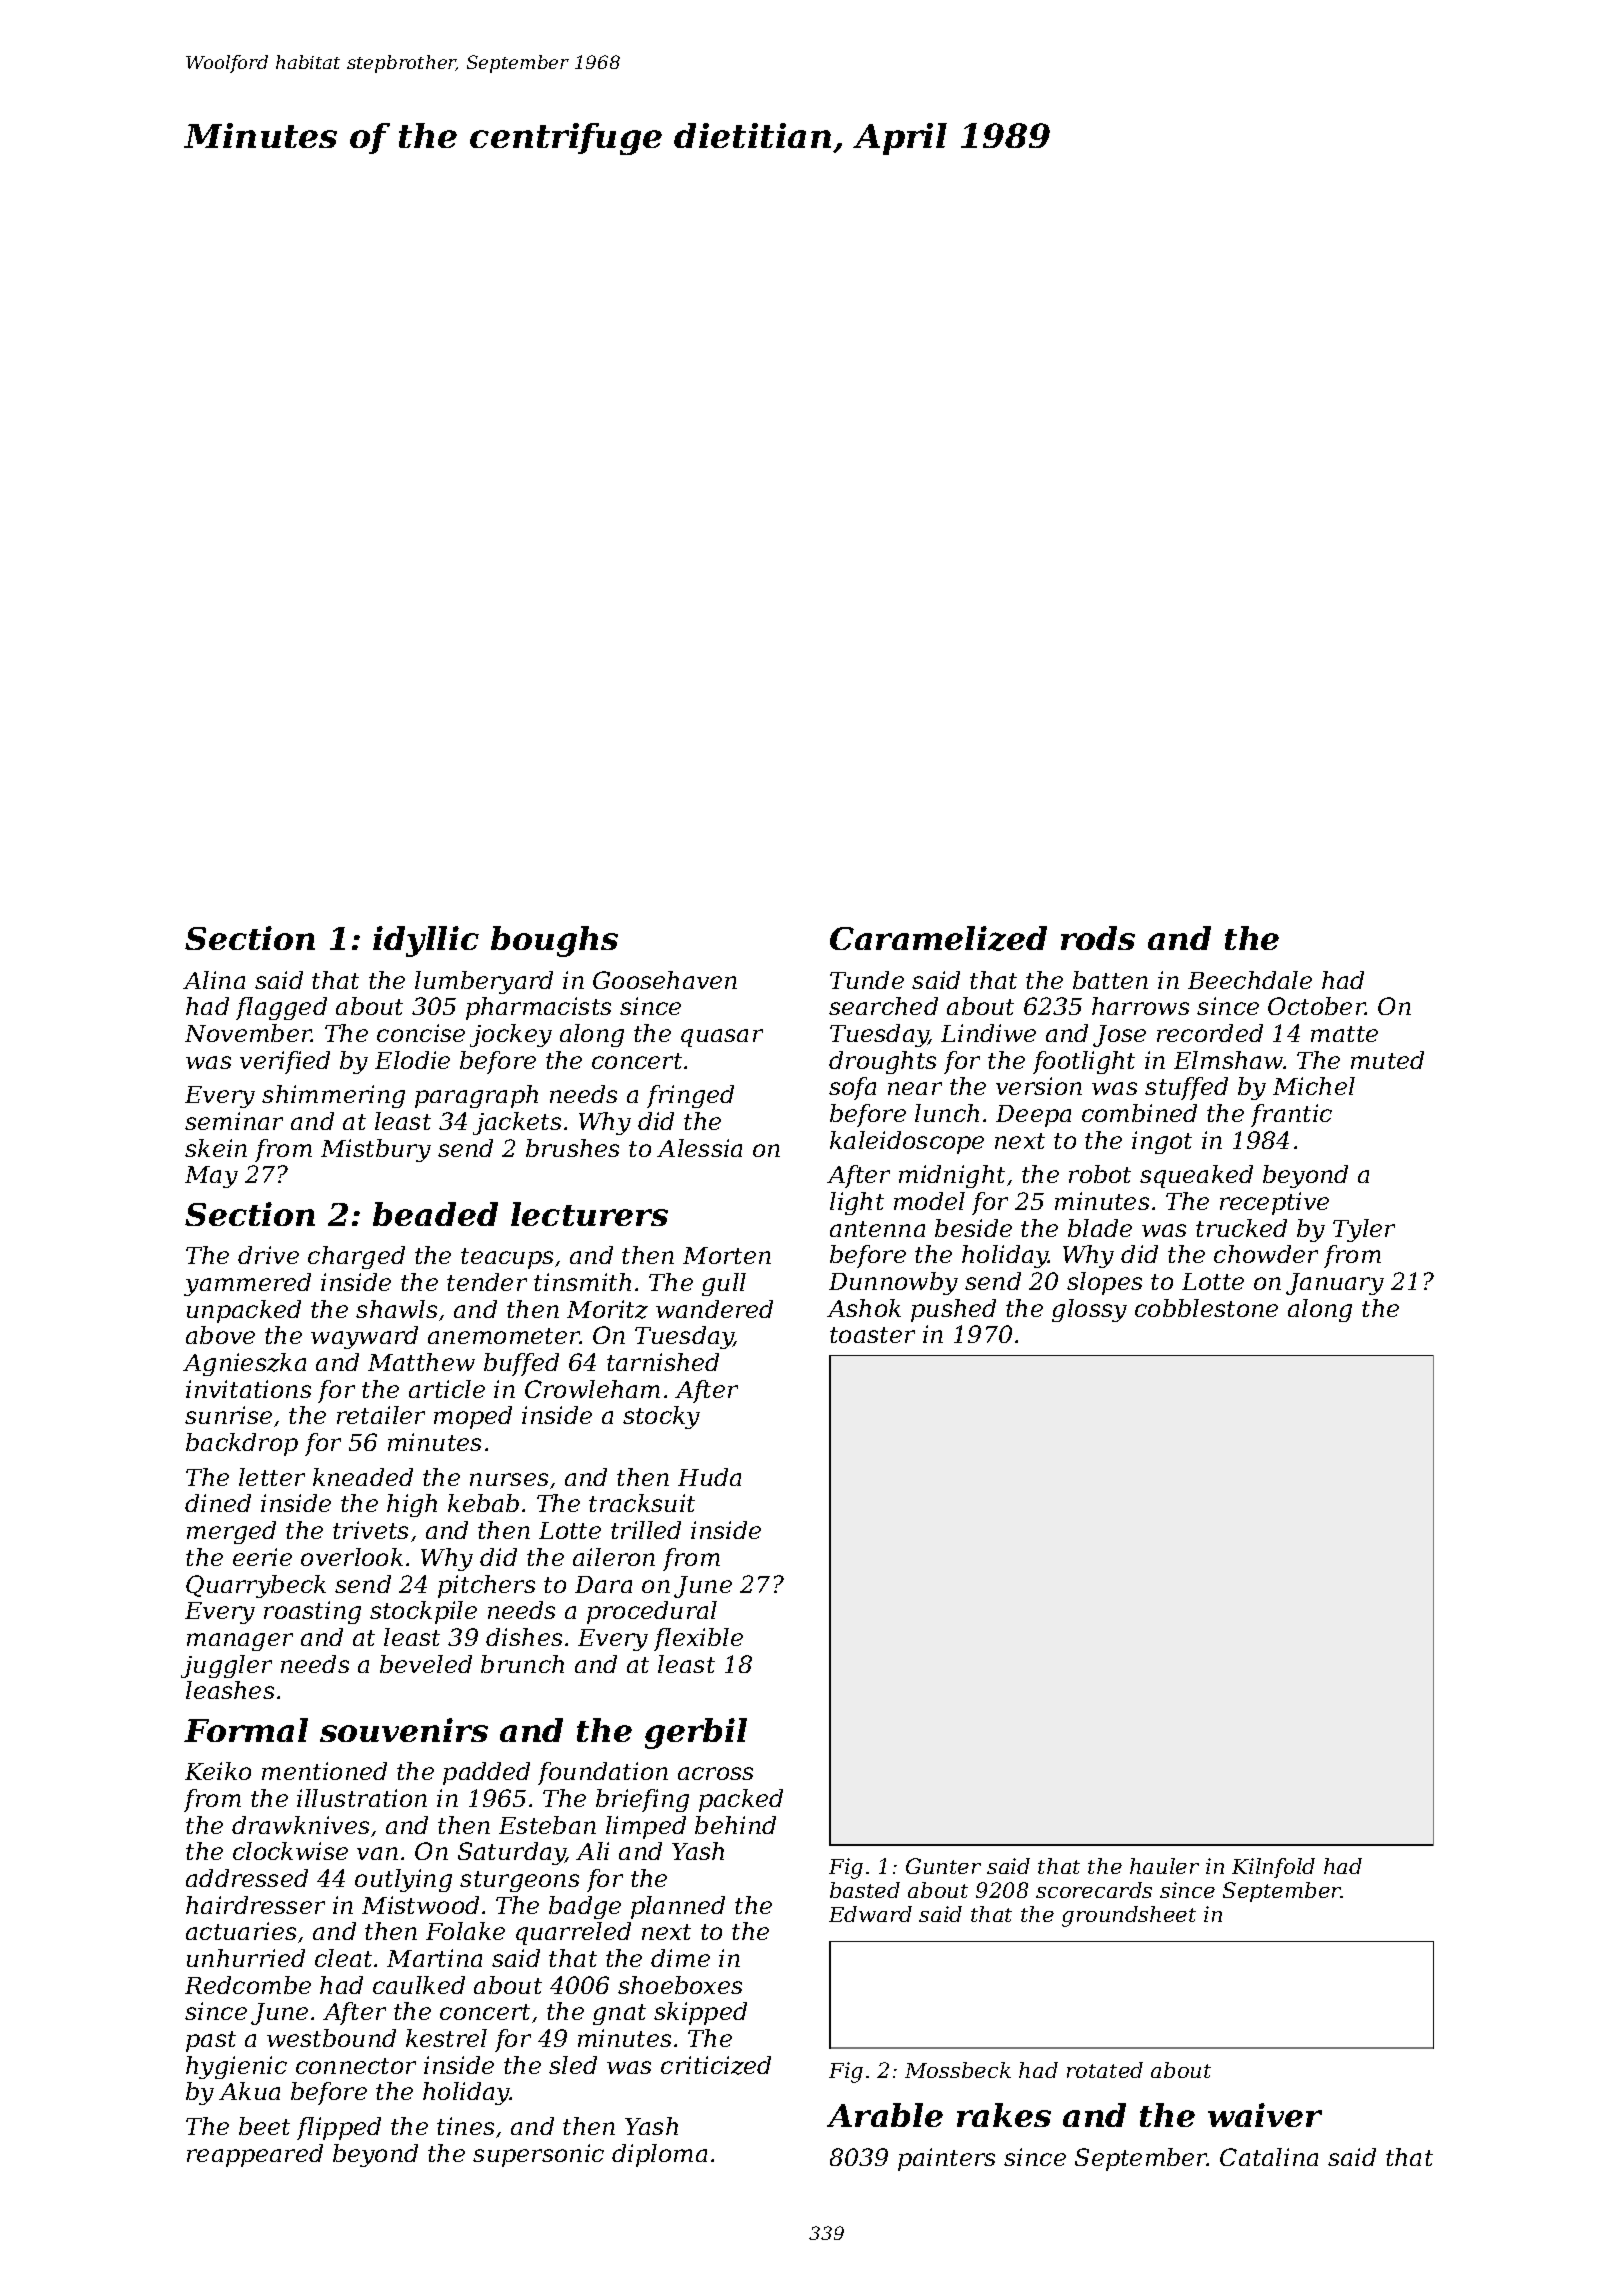  Describe the element at coordinates (663, 1362) in the document. I see `tarnished` at that location.
